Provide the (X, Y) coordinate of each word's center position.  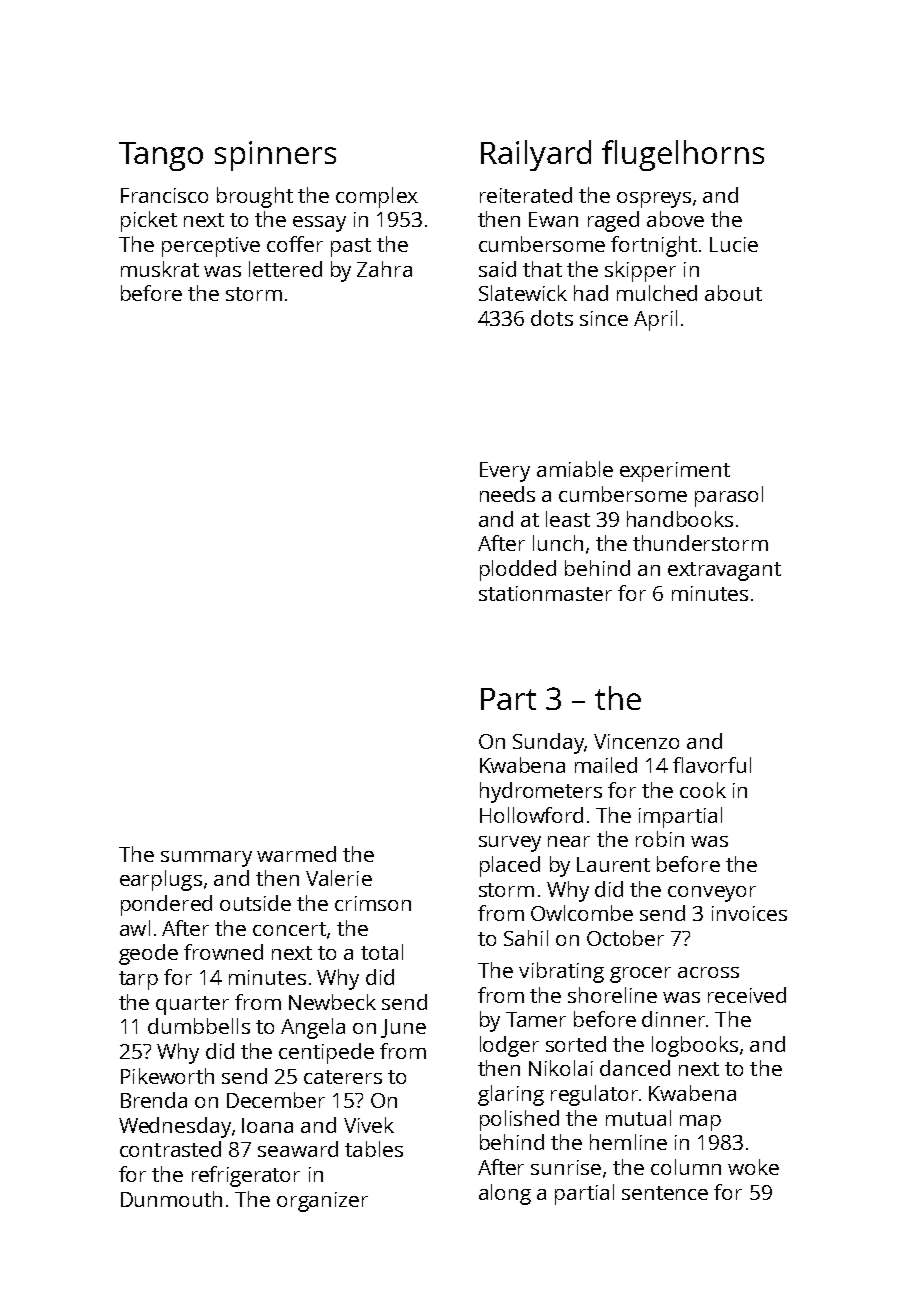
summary (206, 859)
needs (507, 494)
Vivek (369, 1125)
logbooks (695, 1046)
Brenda (154, 1100)
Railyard (536, 155)
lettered (285, 269)
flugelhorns (683, 155)
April (655, 320)
